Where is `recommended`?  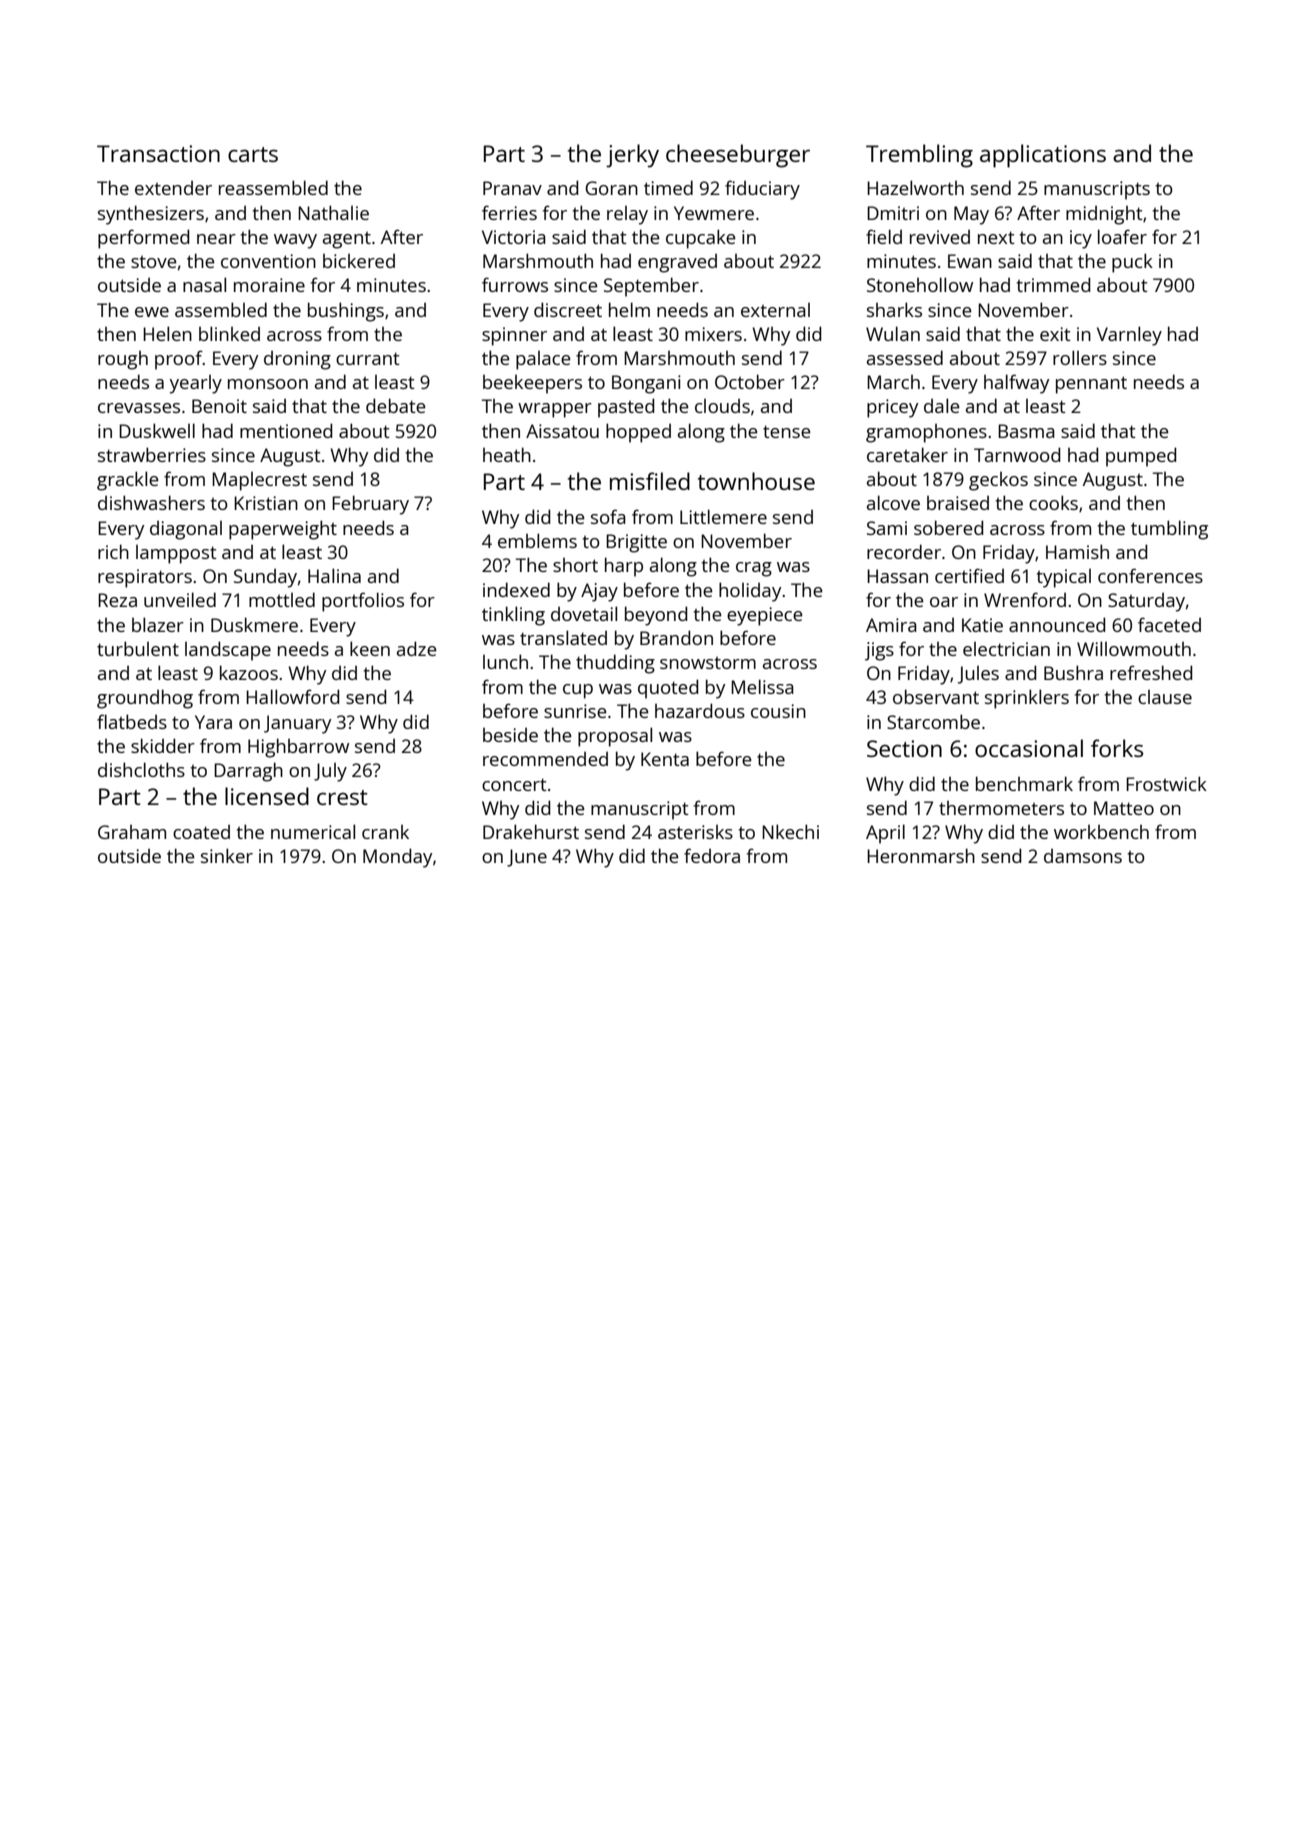
recommended is located at coordinates (545, 759).
